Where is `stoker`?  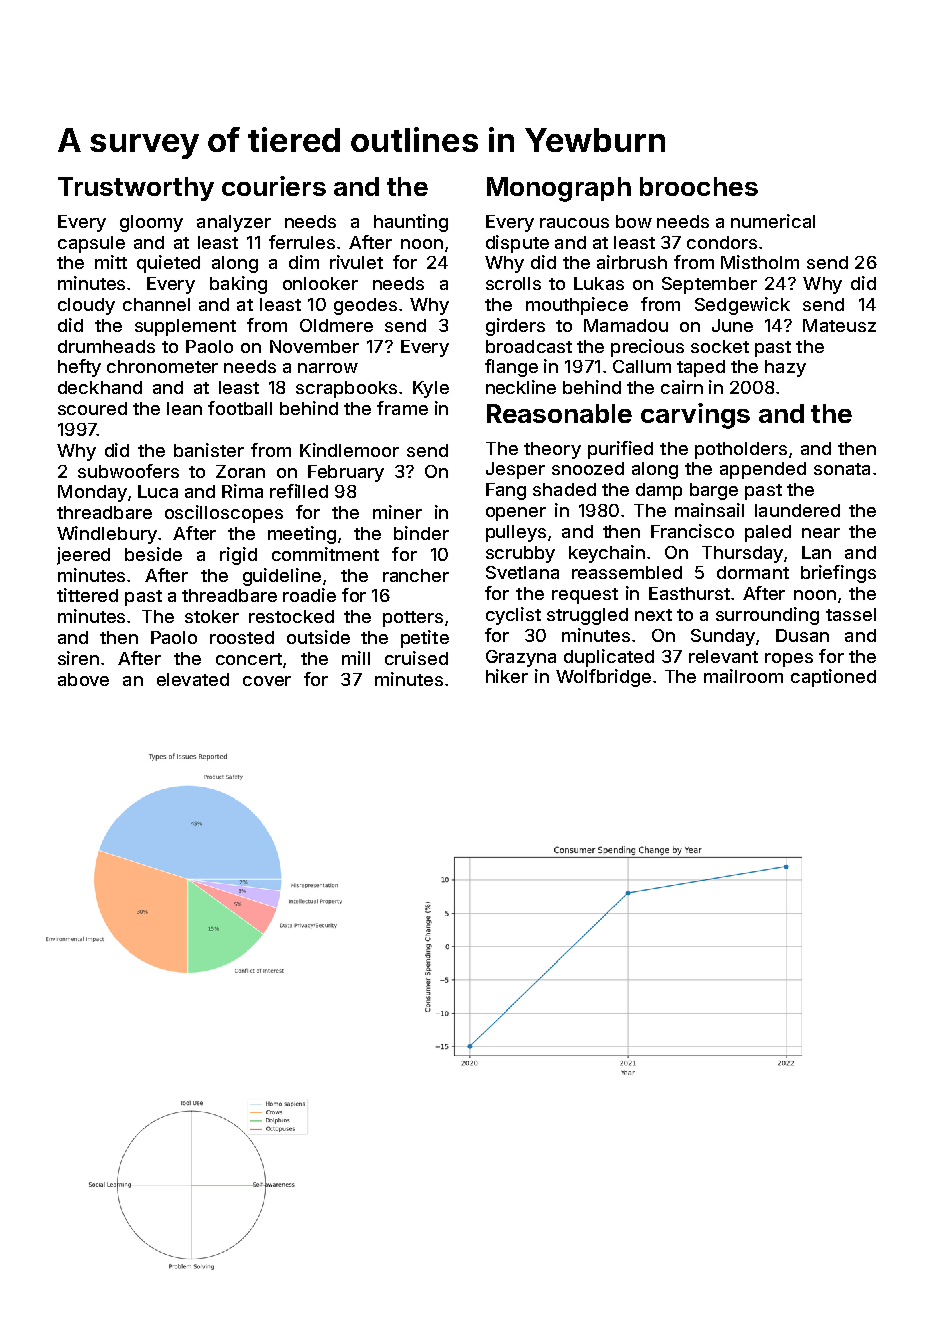
stoker is located at coordinates (212, 616).
